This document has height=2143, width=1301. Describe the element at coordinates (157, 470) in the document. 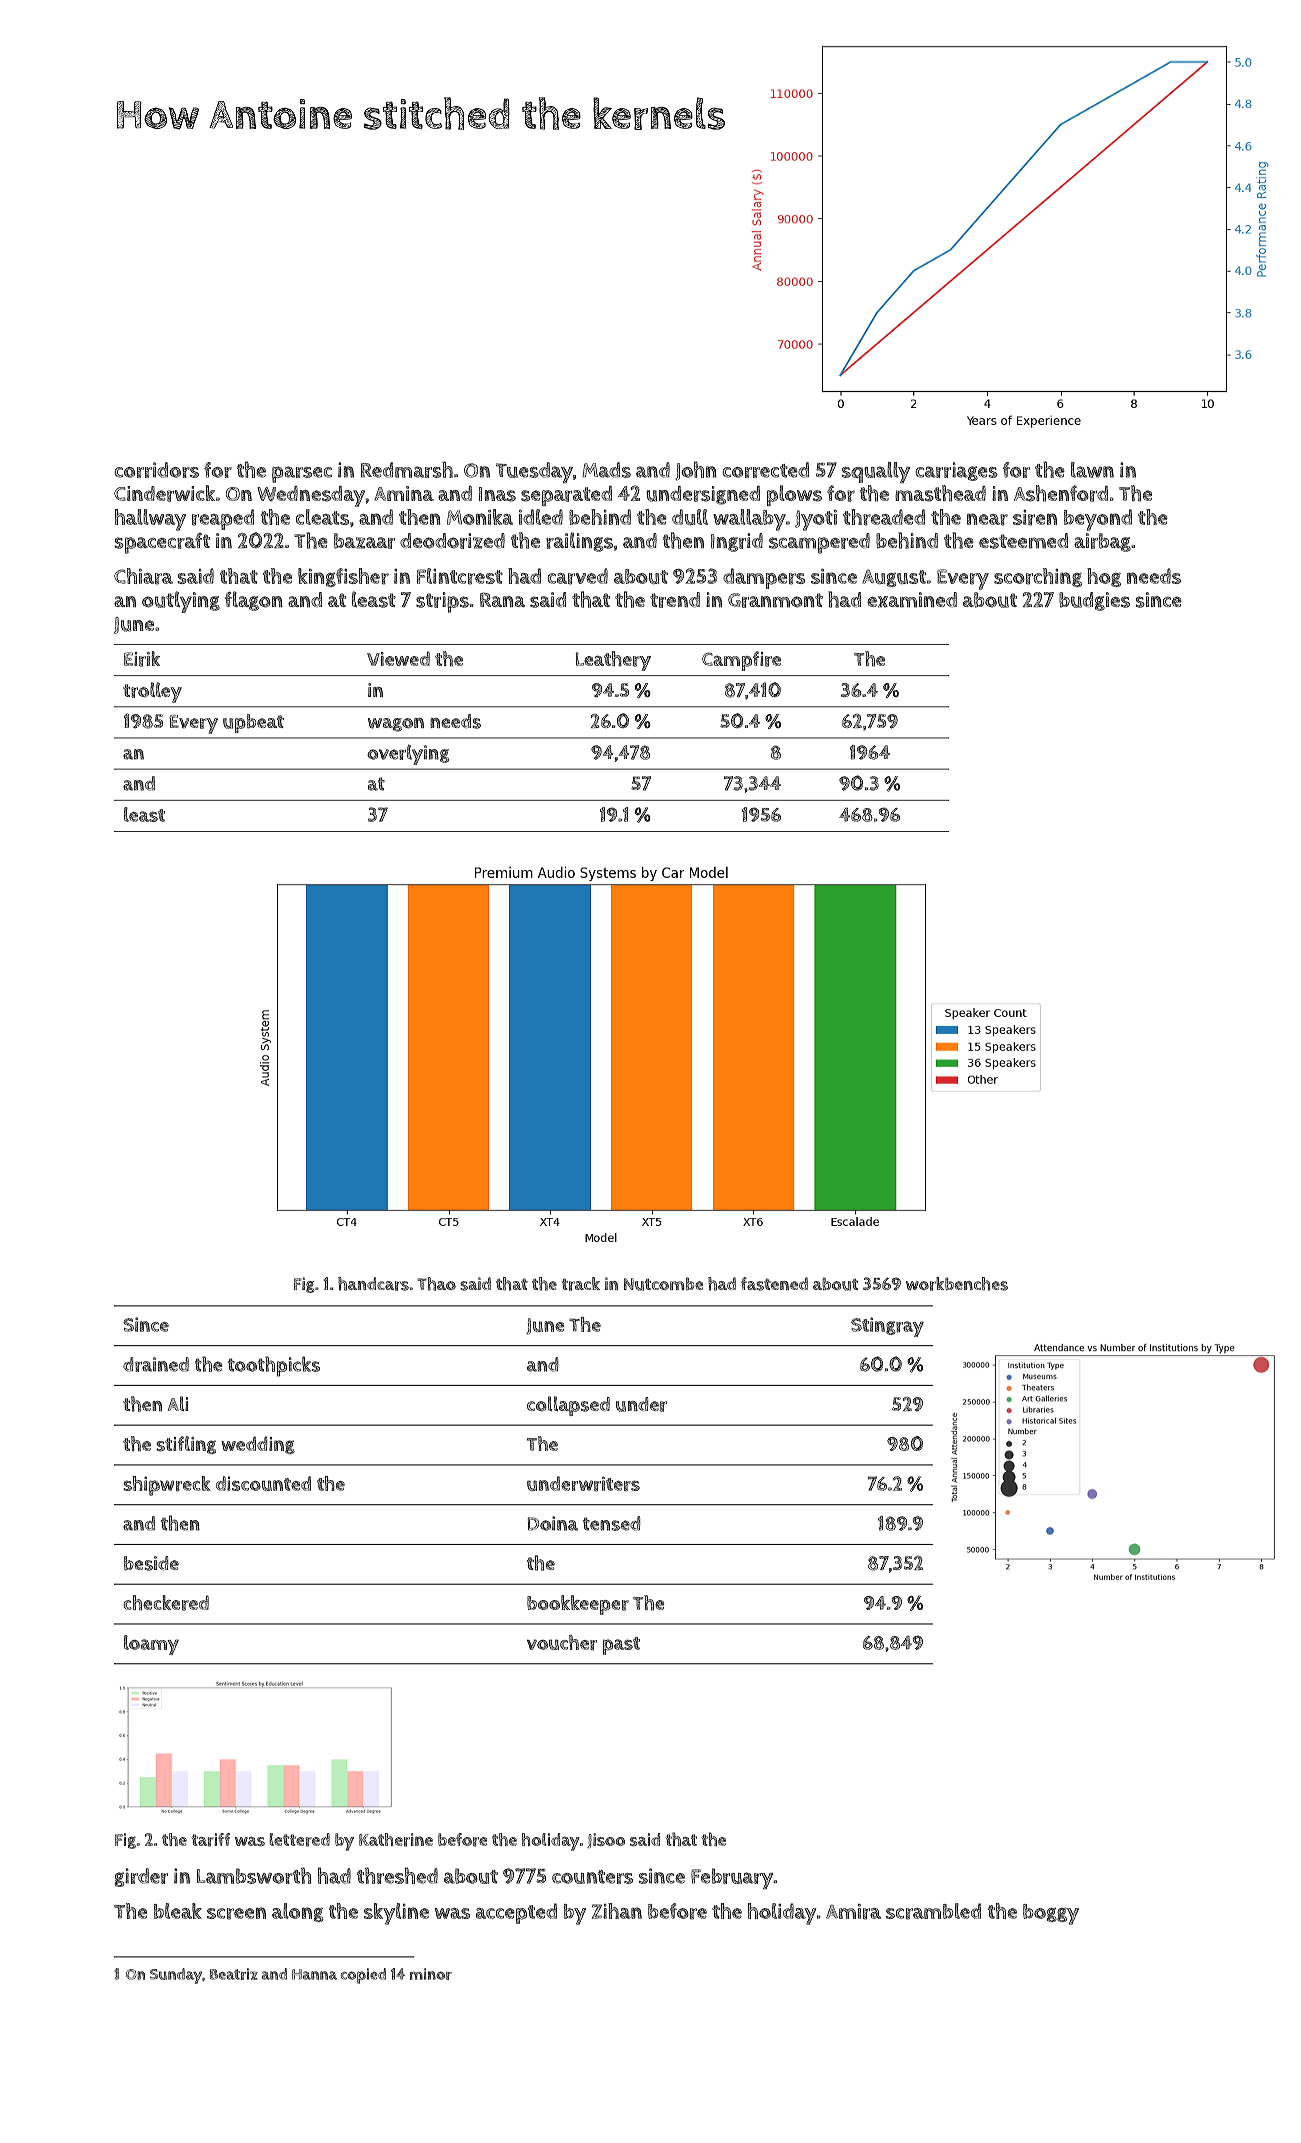

I see `corridors` at that location.
